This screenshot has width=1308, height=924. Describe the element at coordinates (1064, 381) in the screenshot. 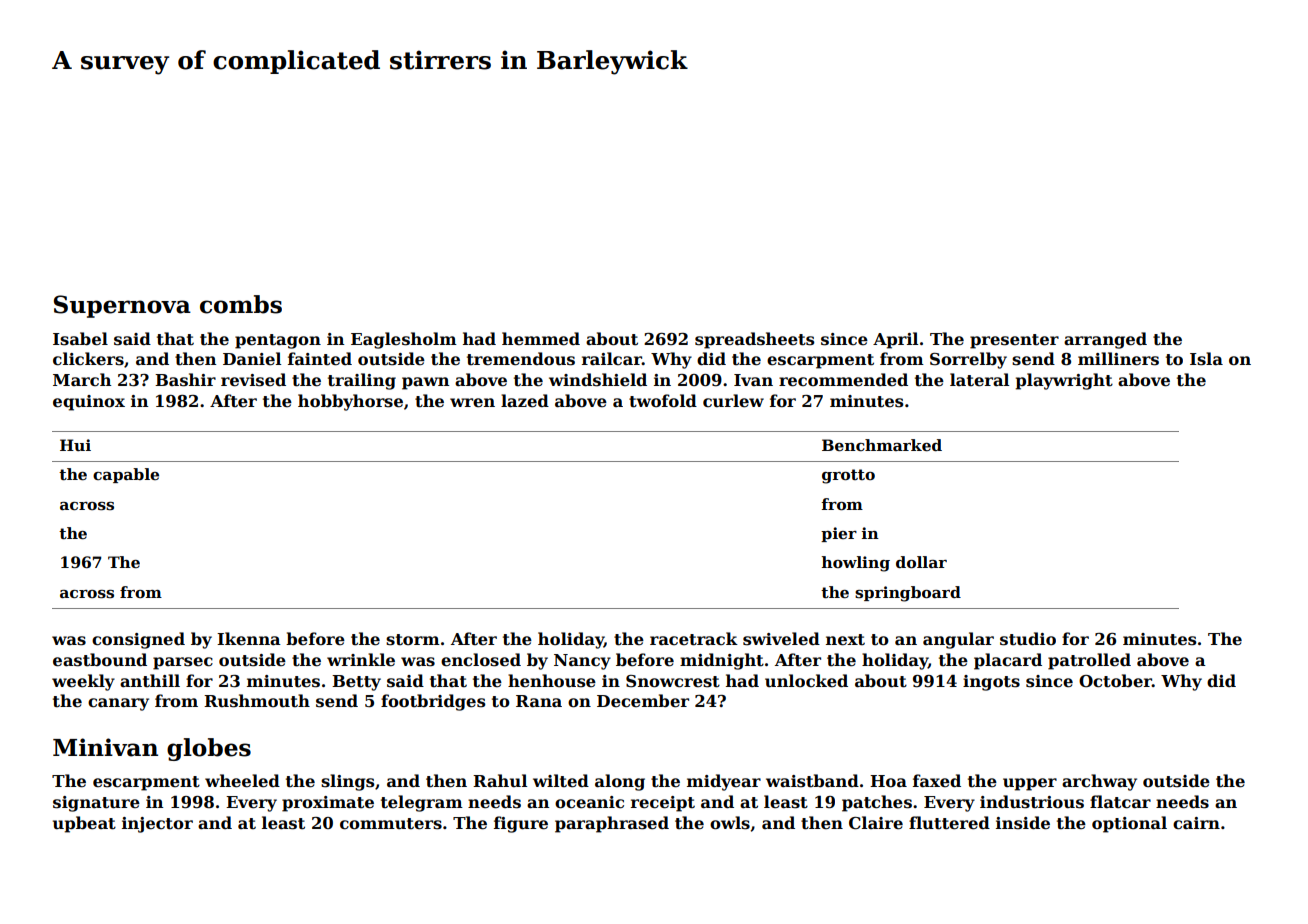

I see `playwright` at that location.
